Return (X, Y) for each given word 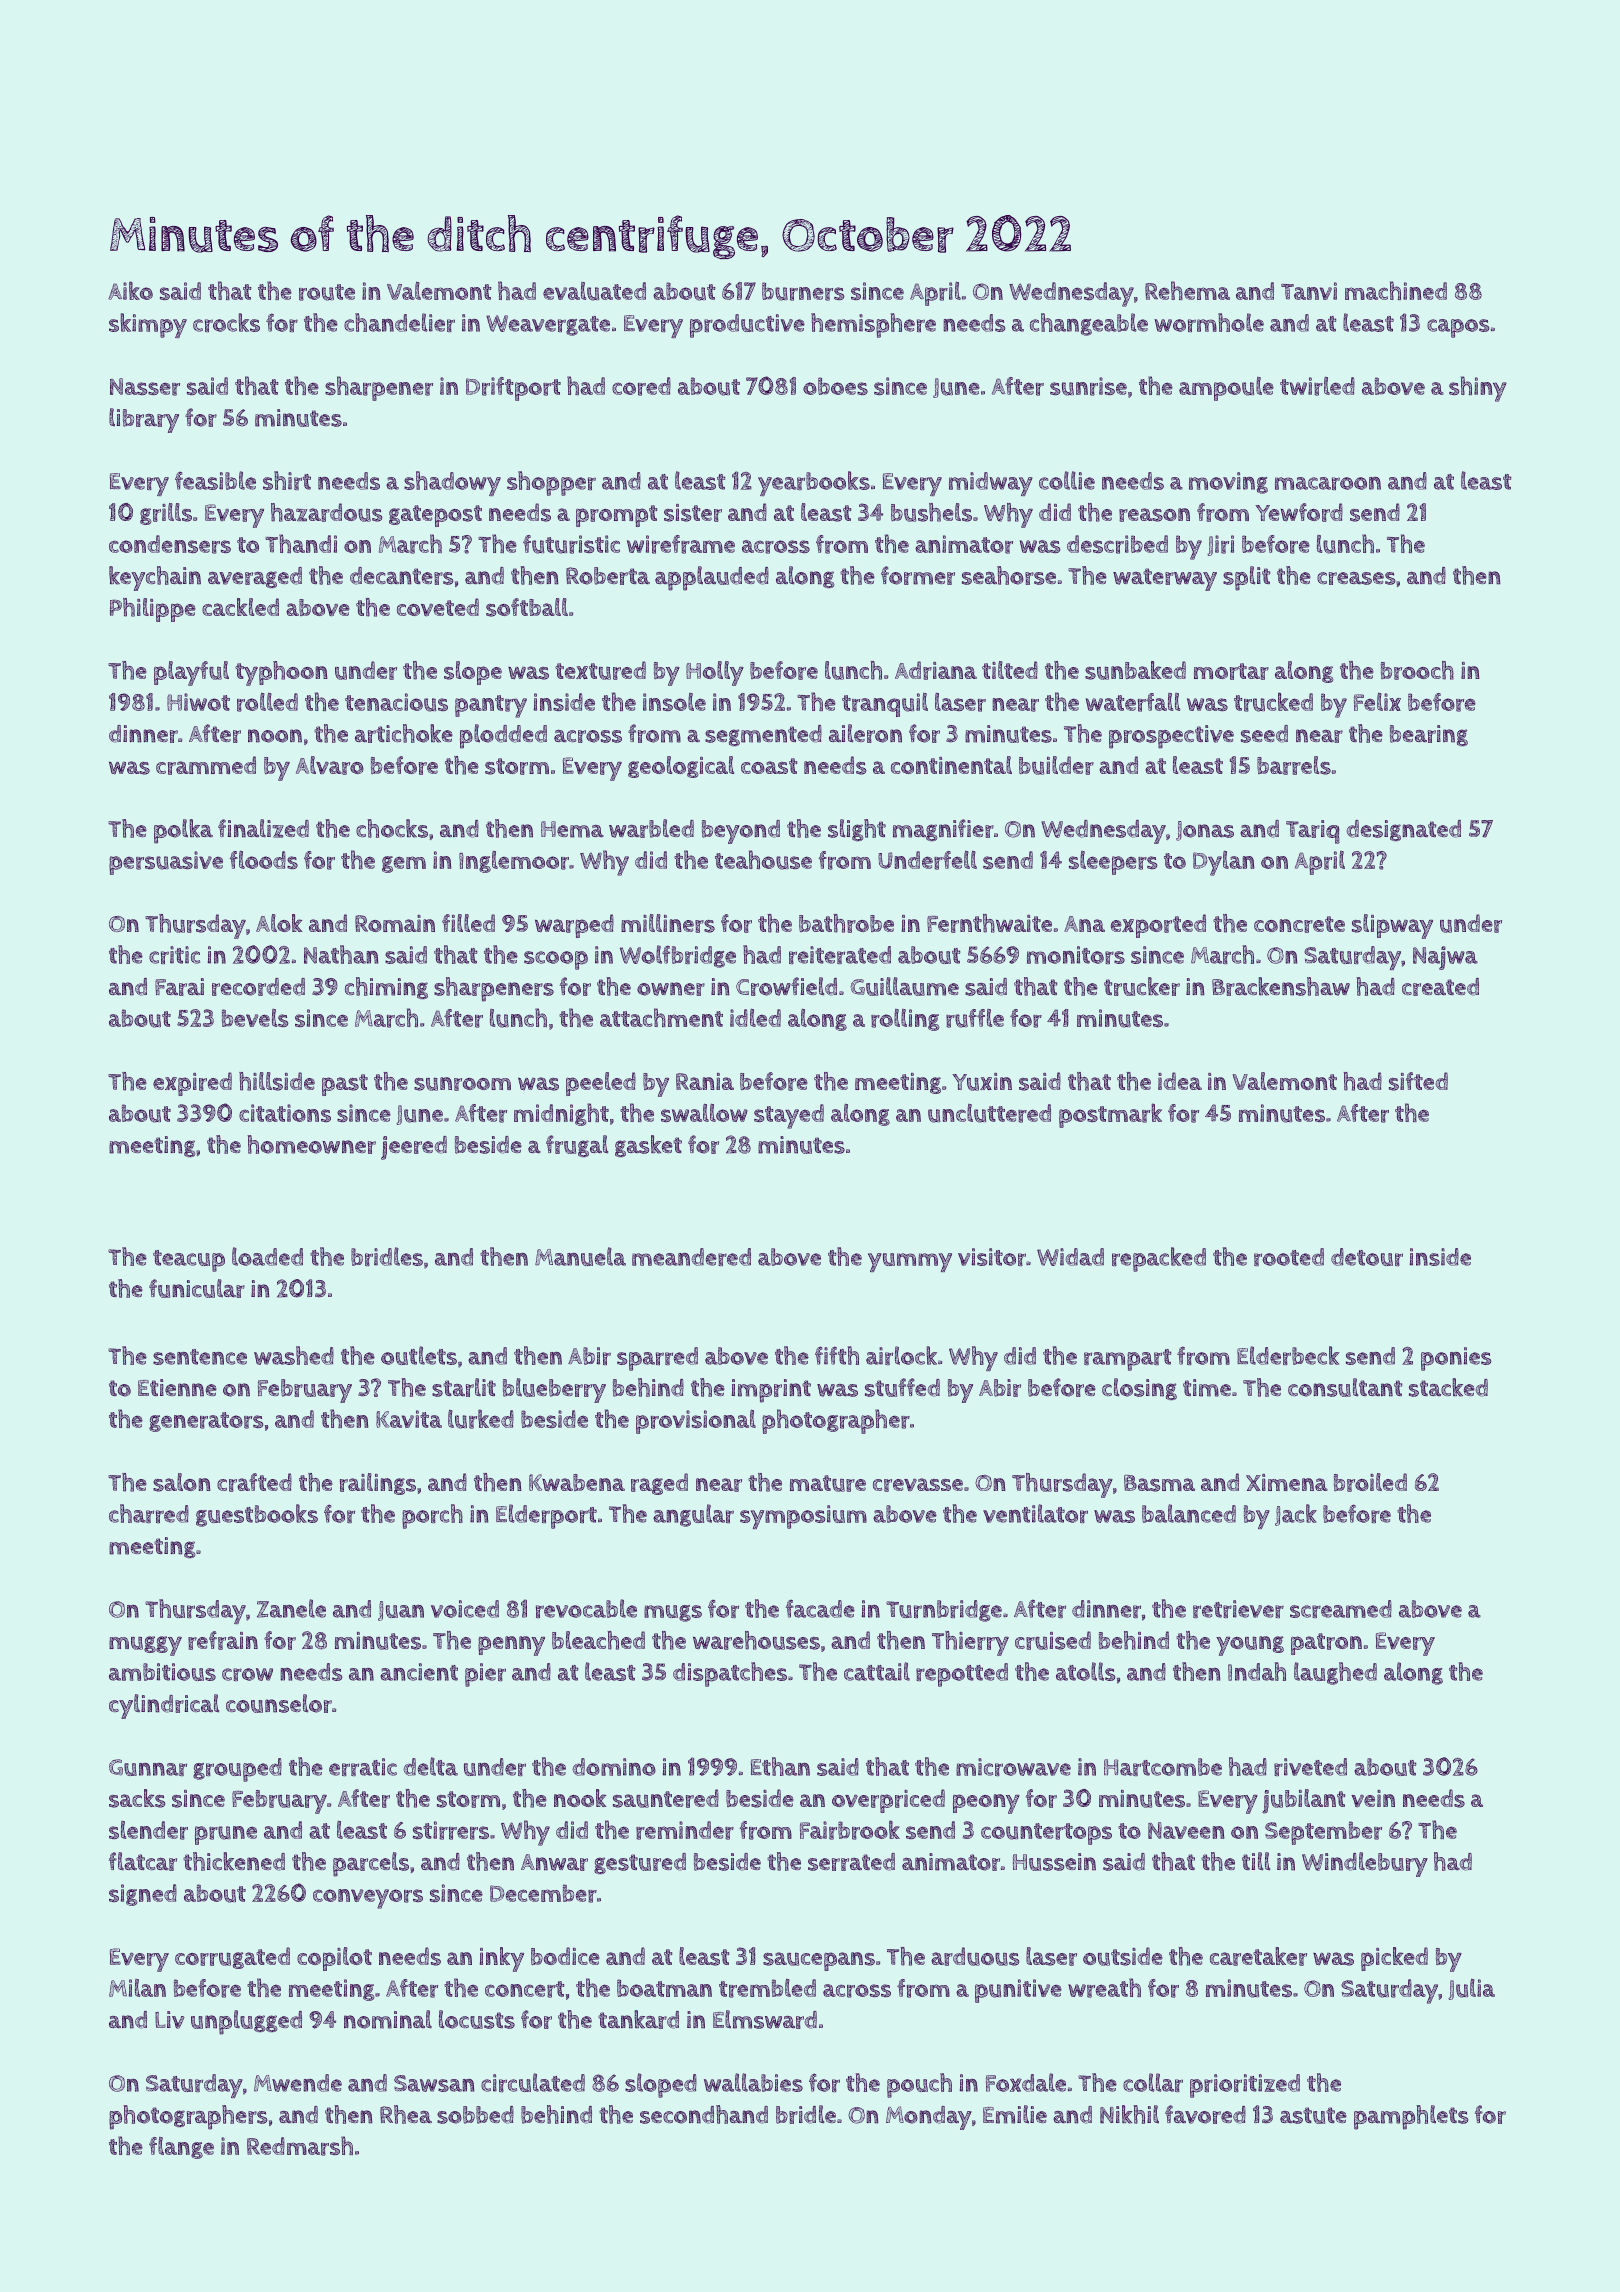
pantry (491, 706)
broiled (1370, 1482)
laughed (1335, 1673)
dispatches (730, 1674)
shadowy (452, 483)
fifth (837, 1355)
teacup (189, 1261)
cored (641, 386)
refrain (223, 1640)
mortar (1231, 671)
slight (857, 830)
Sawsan (434, 2083)
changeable (1089, 324)
